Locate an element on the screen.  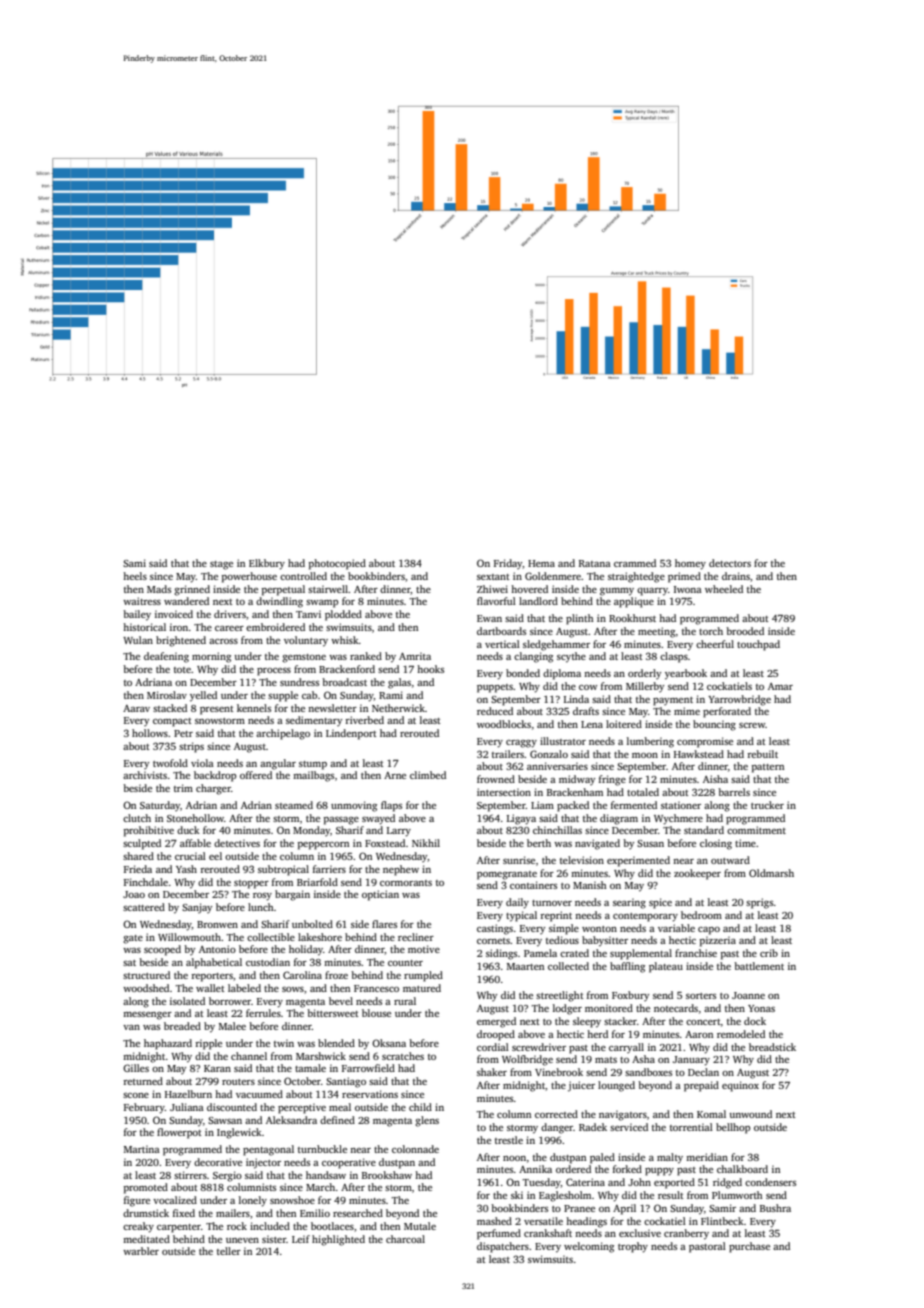
charcoal is located at coordinates (405, 1239).
